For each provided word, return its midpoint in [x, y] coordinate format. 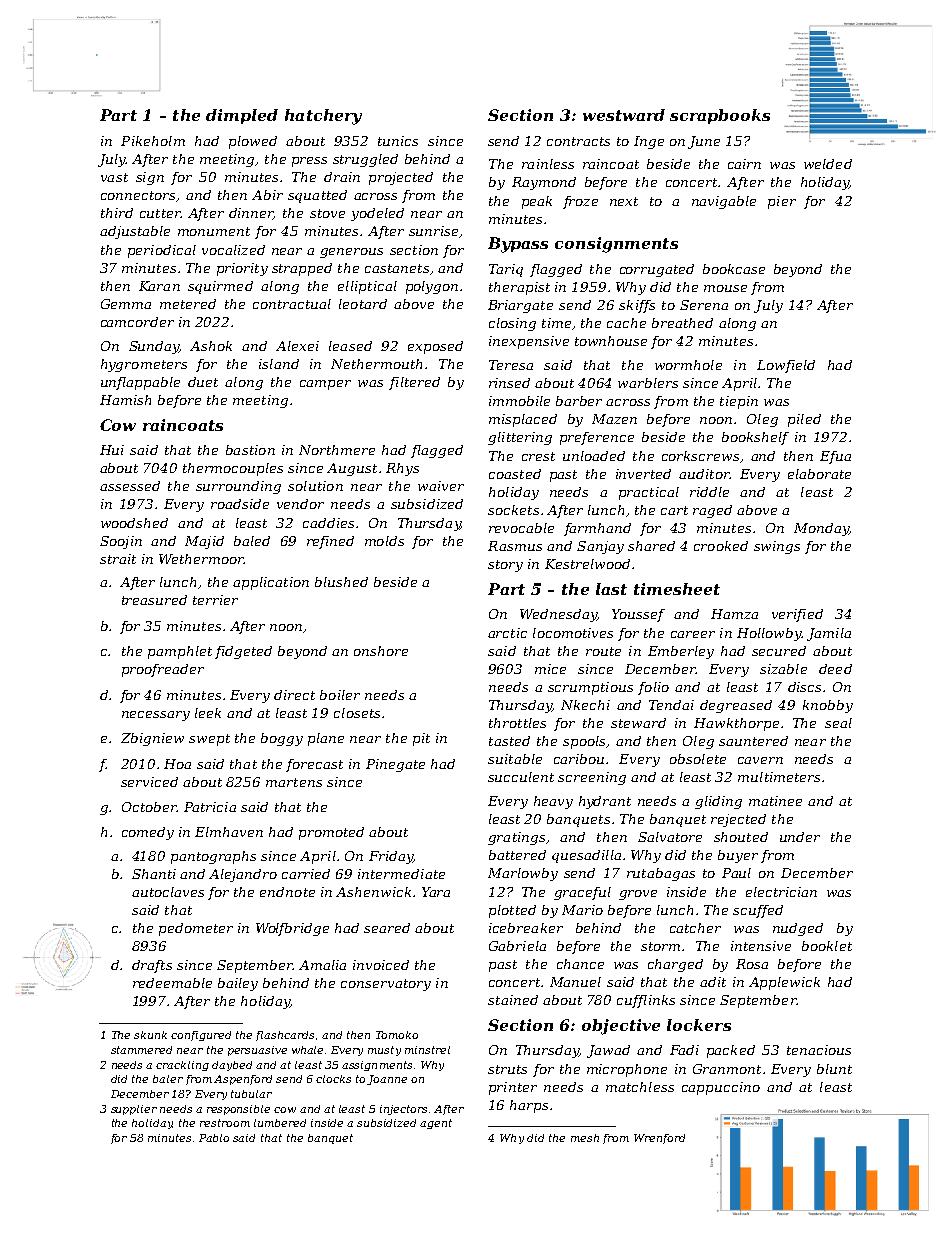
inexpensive [529, 342]
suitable [515, 759]
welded [828, 164]
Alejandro [243, 875]
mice [550, 669]
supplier [134, 1110]
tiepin [739, 402]
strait [118, 559]
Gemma [126, 304]
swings [777, 547]
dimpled [242, 116]
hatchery [323, 117]
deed [835, 669]
